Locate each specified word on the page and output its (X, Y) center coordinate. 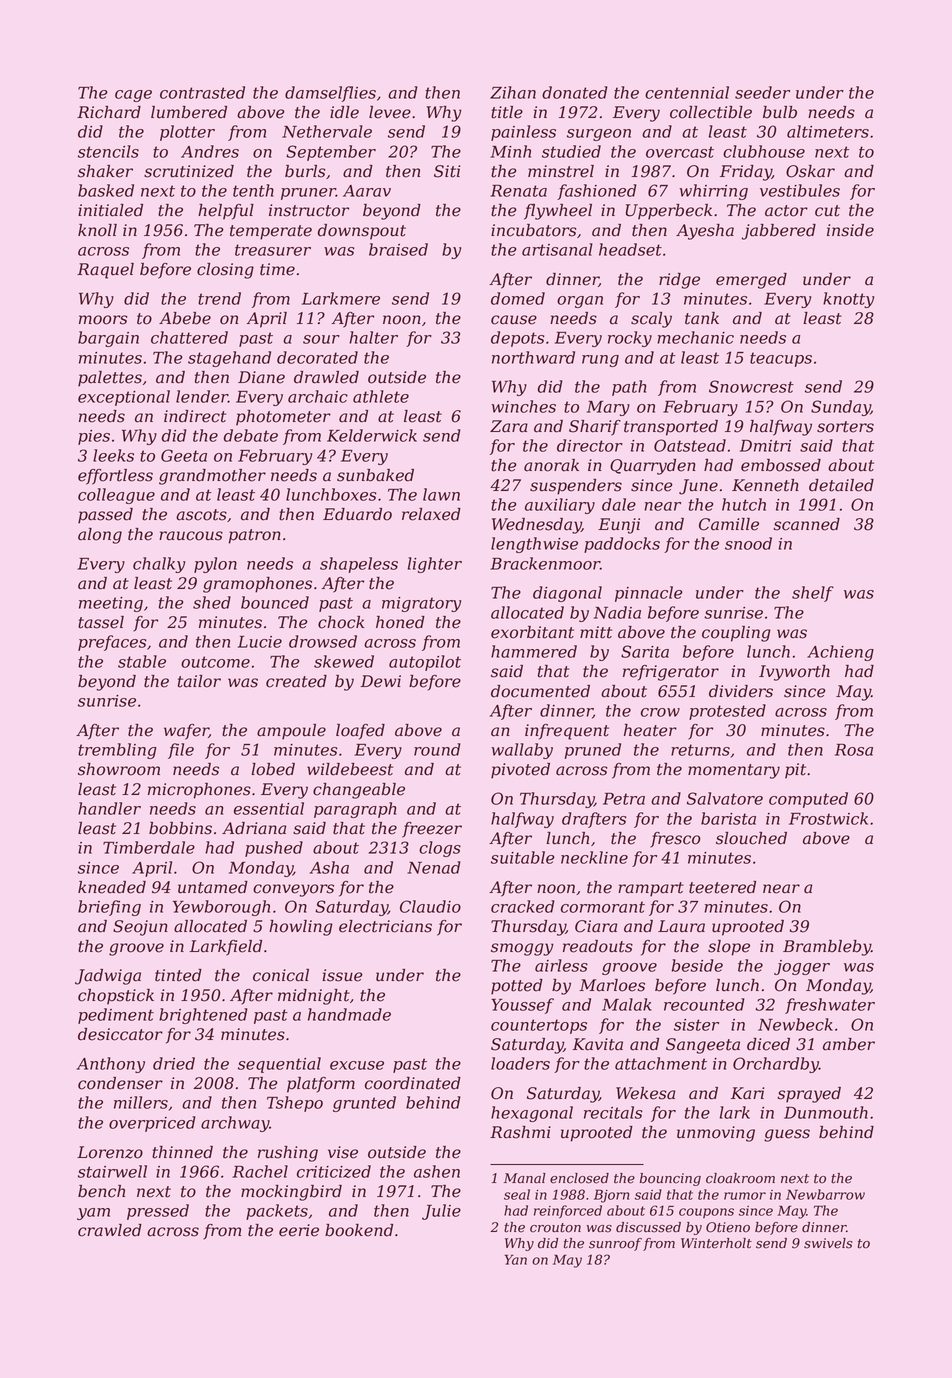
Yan (516, 1259)
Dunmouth (826, 1112)
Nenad (434, 867)
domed (518, 298)
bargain (108, 339)
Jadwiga (108, 977)
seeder (762, 92)
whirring (713, 192)
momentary (734, 771)
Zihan (513, 92)
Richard (109, 112)
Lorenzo (110, 1152)
